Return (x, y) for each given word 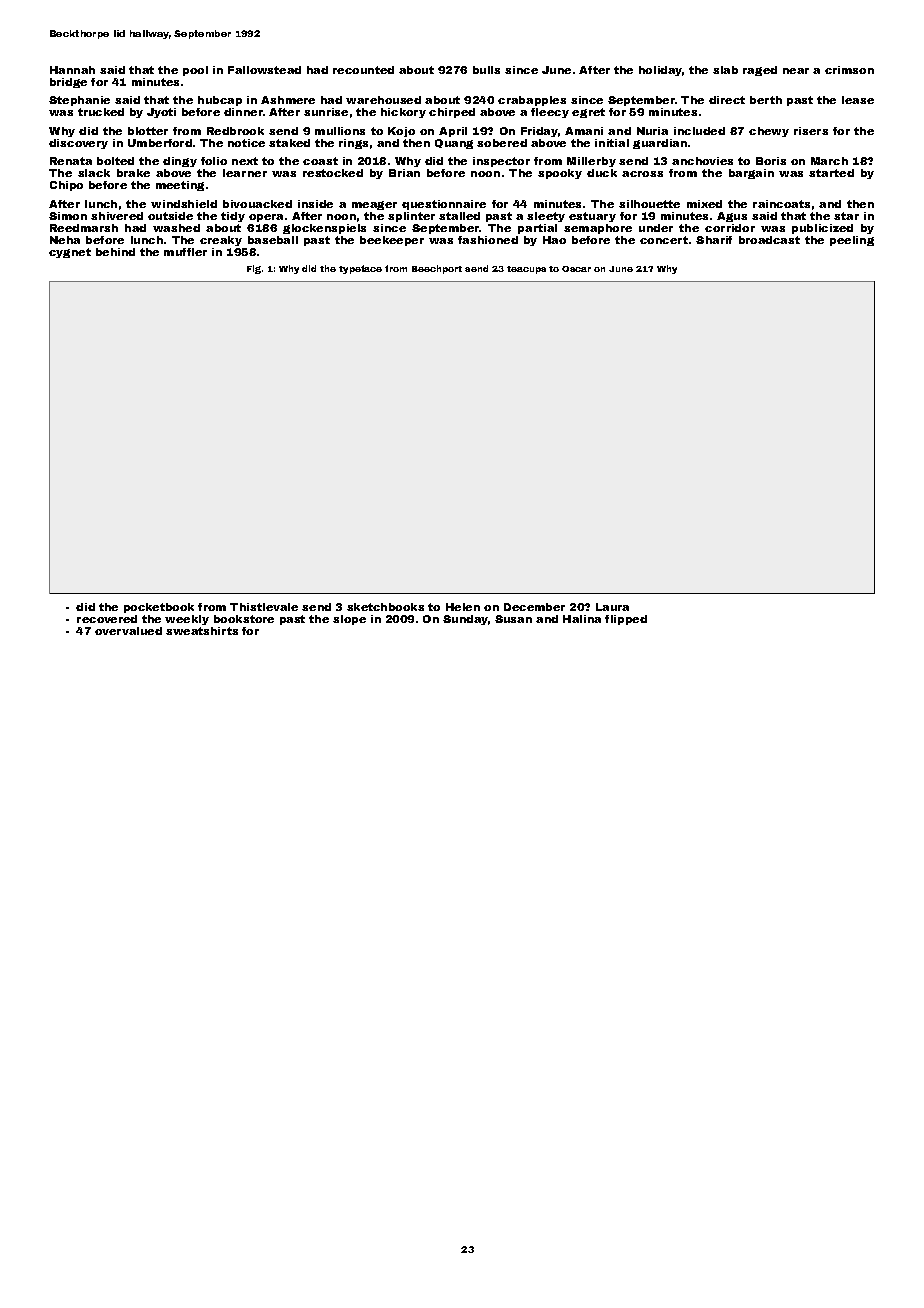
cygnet (70, 253)
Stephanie (79, 101)
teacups (526, 270)
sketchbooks (385, 607)
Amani (584, 131)
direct (727, 100)
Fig (254, 269)
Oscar (576, 269)
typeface (360, 269)
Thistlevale (264, 607)
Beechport (437, 269)
